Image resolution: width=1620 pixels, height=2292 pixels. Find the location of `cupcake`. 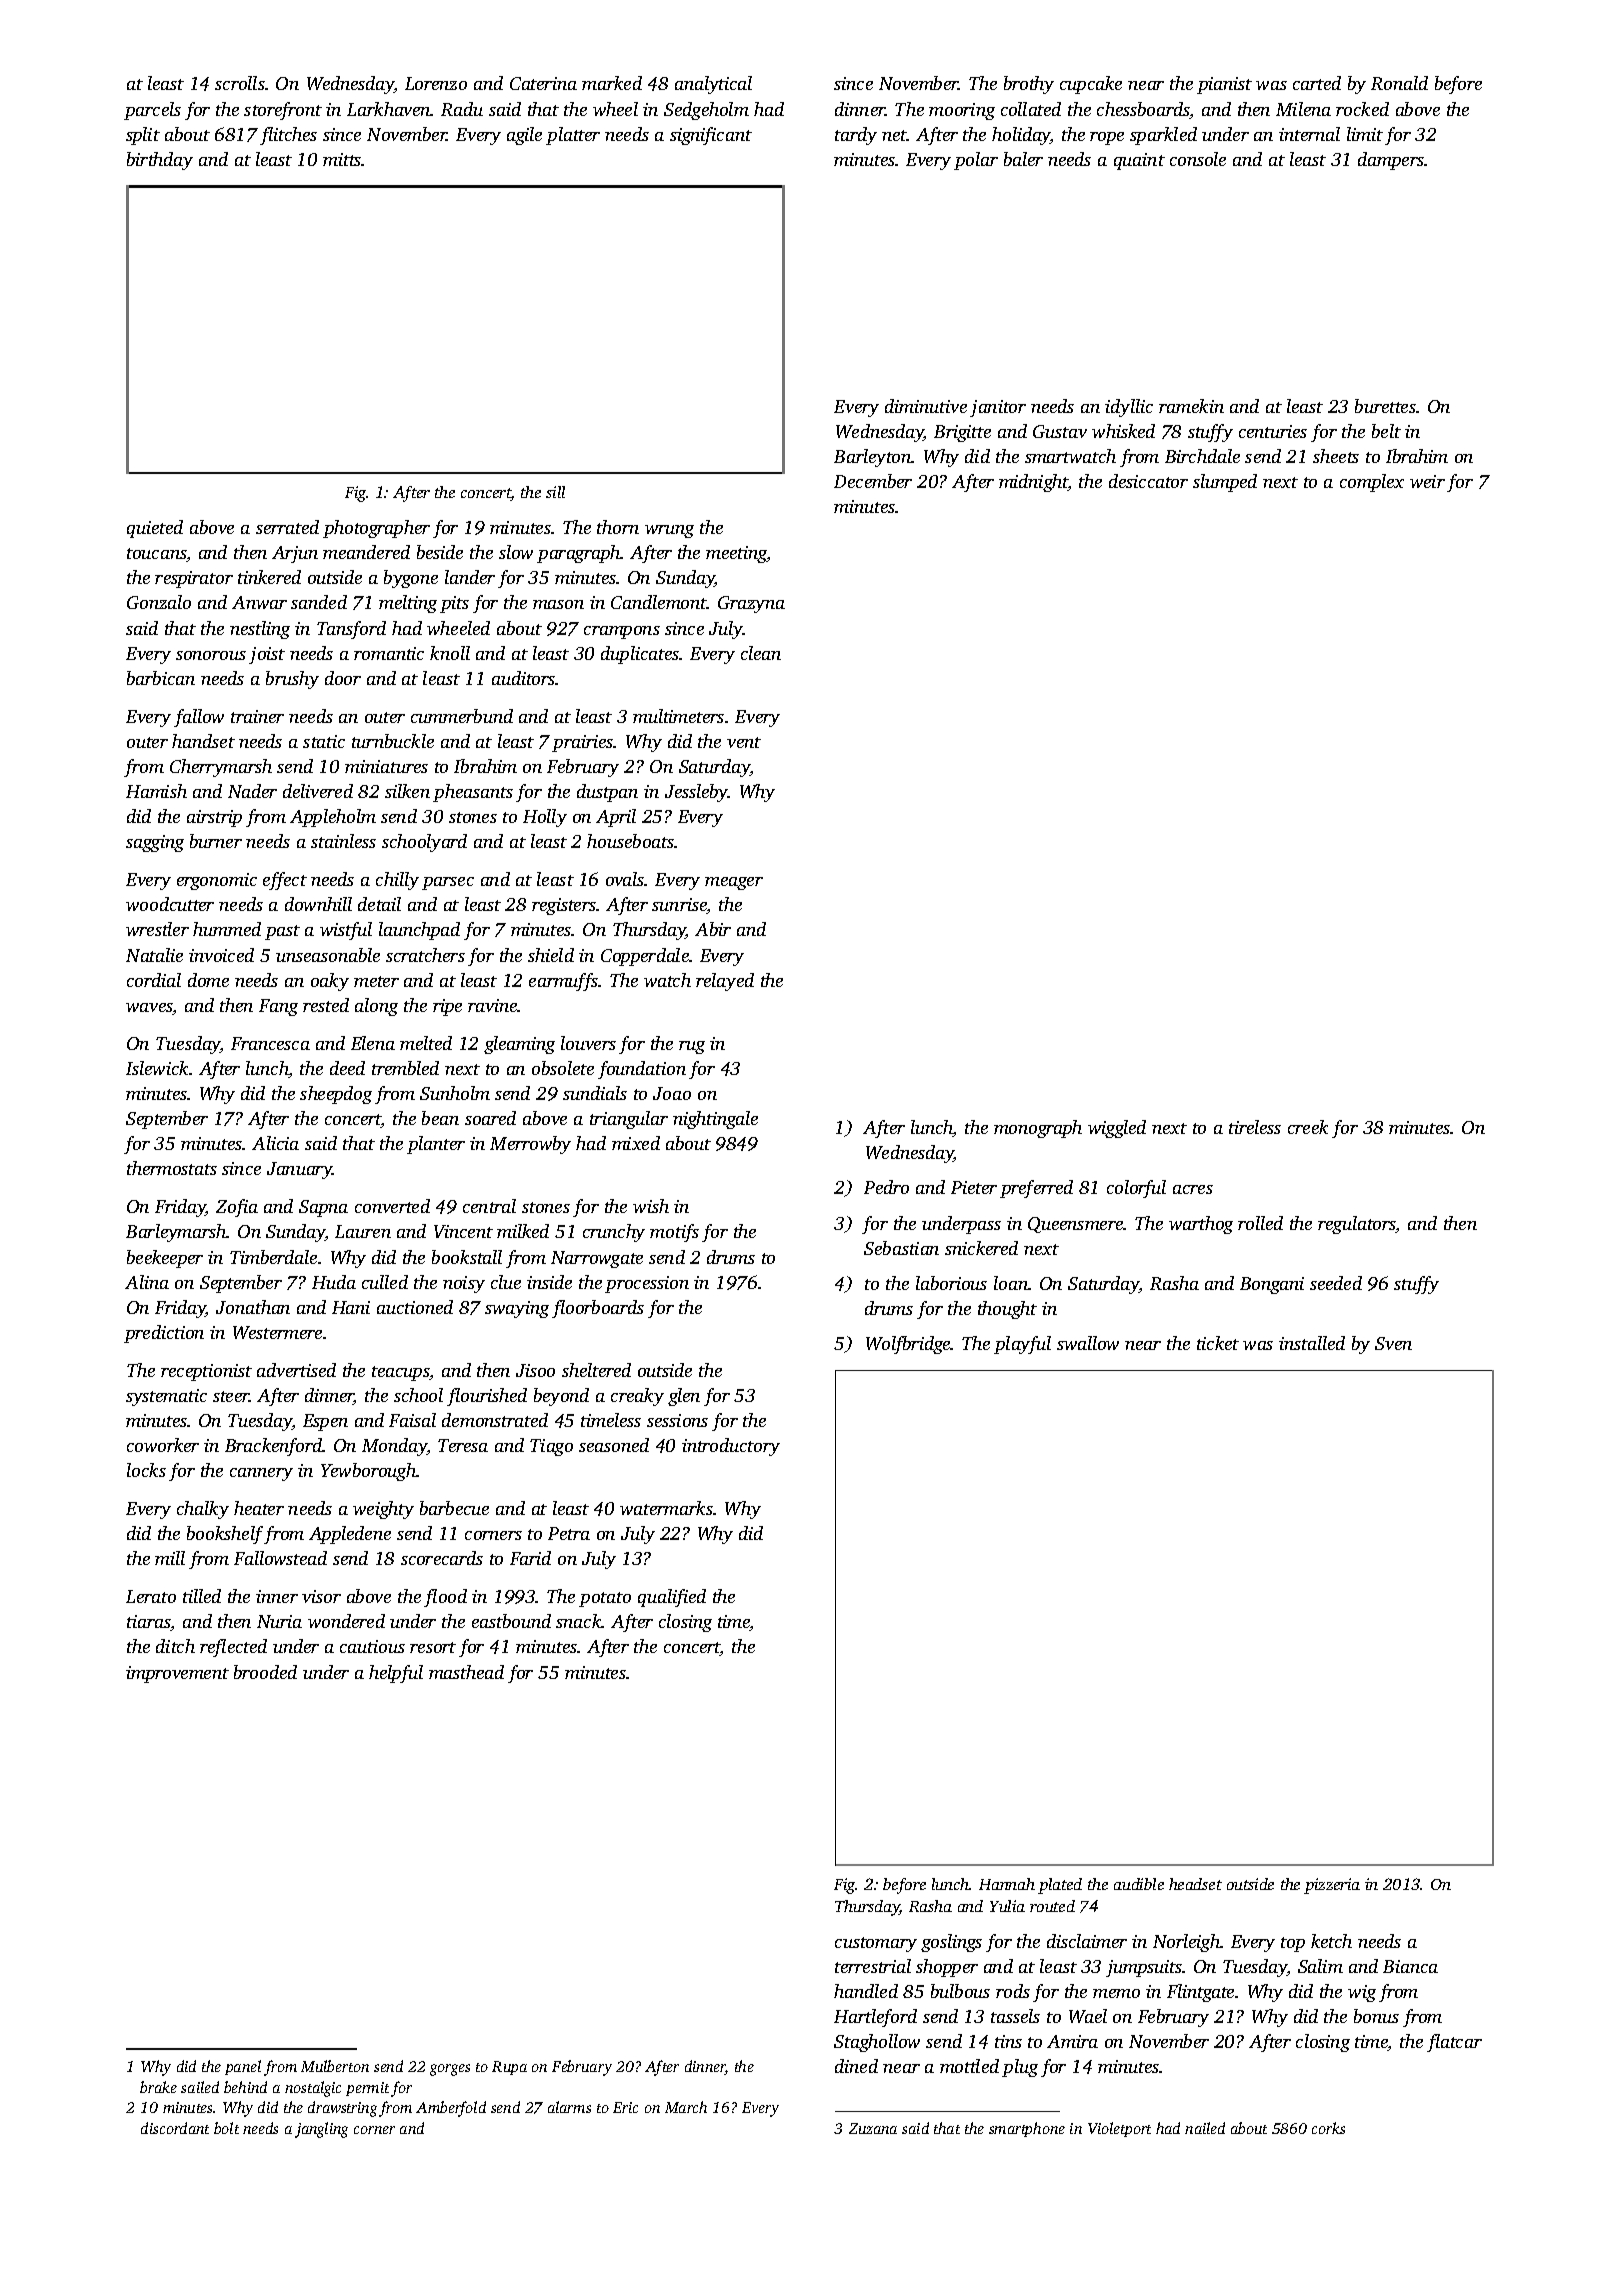

cupcake is located at coordinates (1091, 85).
